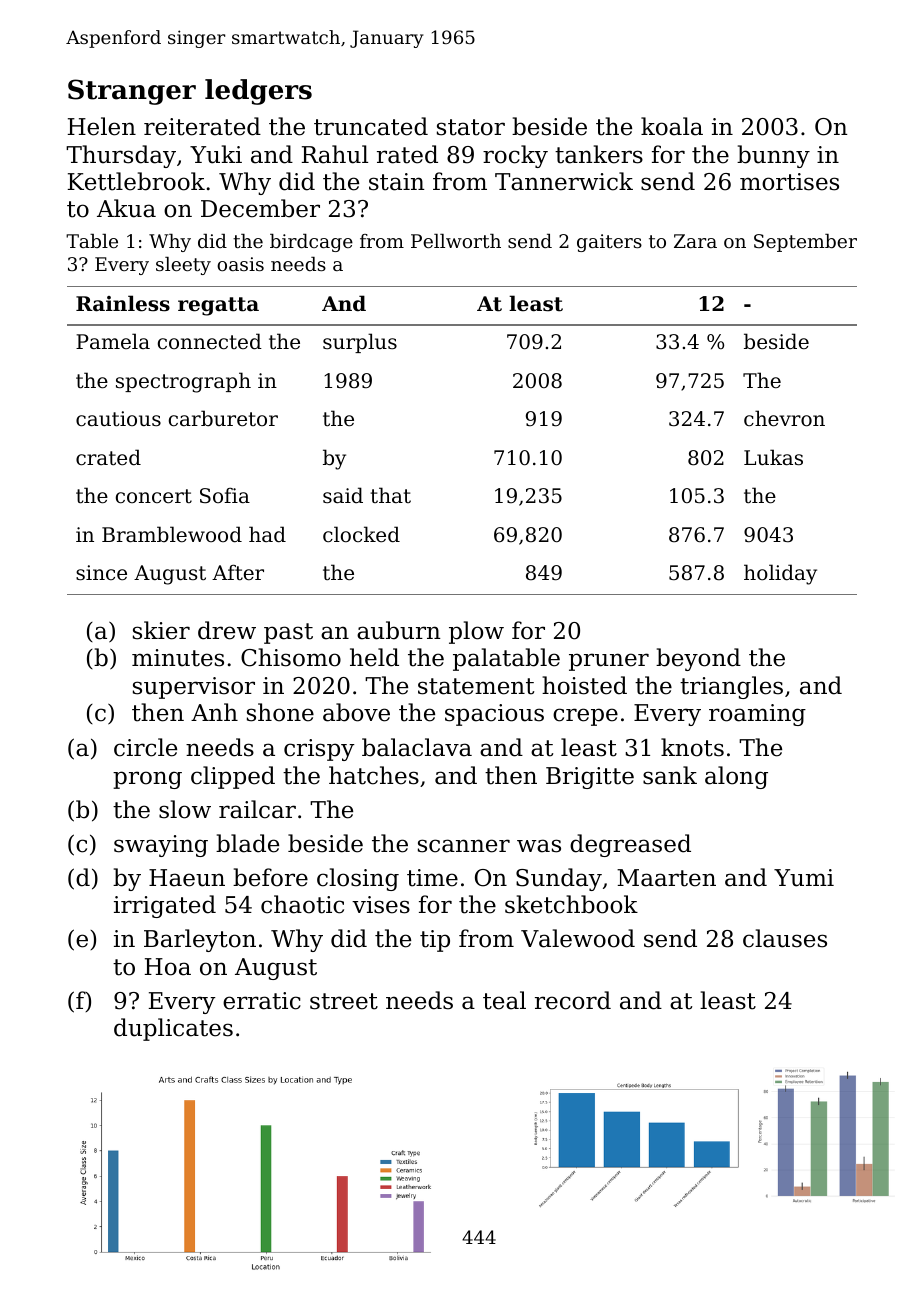  What do you see at coordinates (471, 127) in the document?
I see `stator` at bounding box center [471, 127].
